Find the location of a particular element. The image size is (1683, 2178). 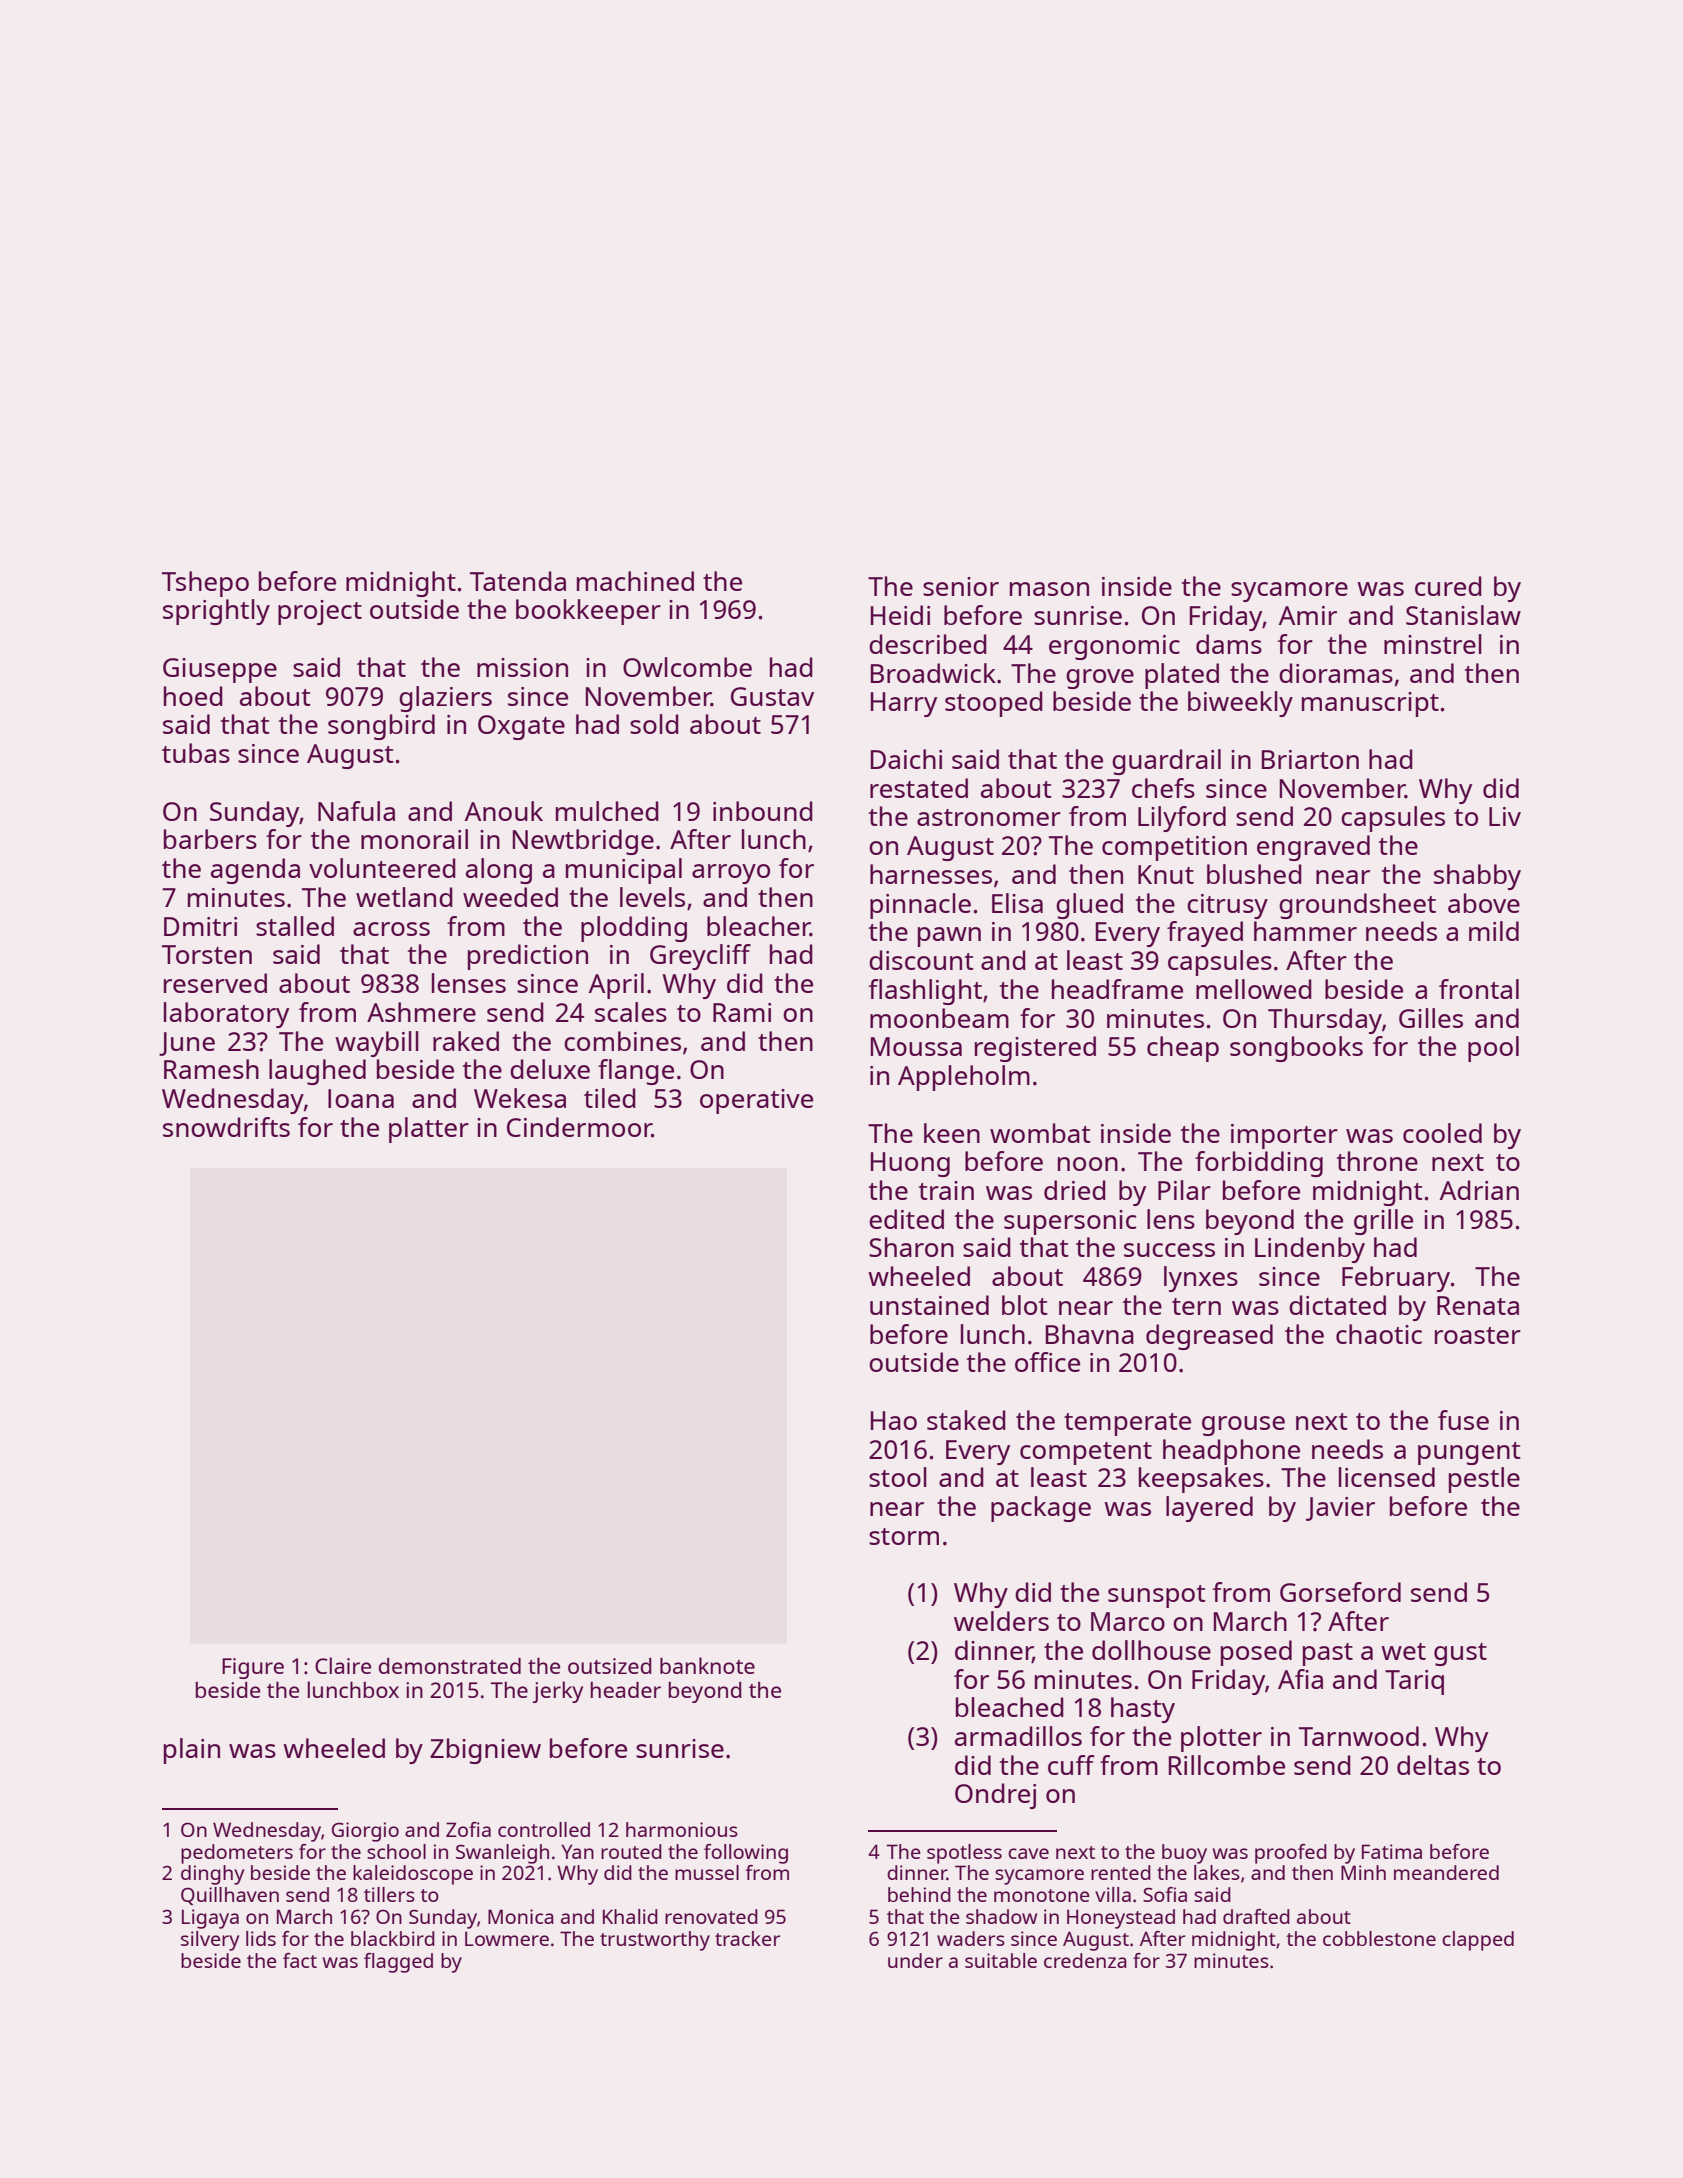

hoed is located at coordinates (193, 696).
